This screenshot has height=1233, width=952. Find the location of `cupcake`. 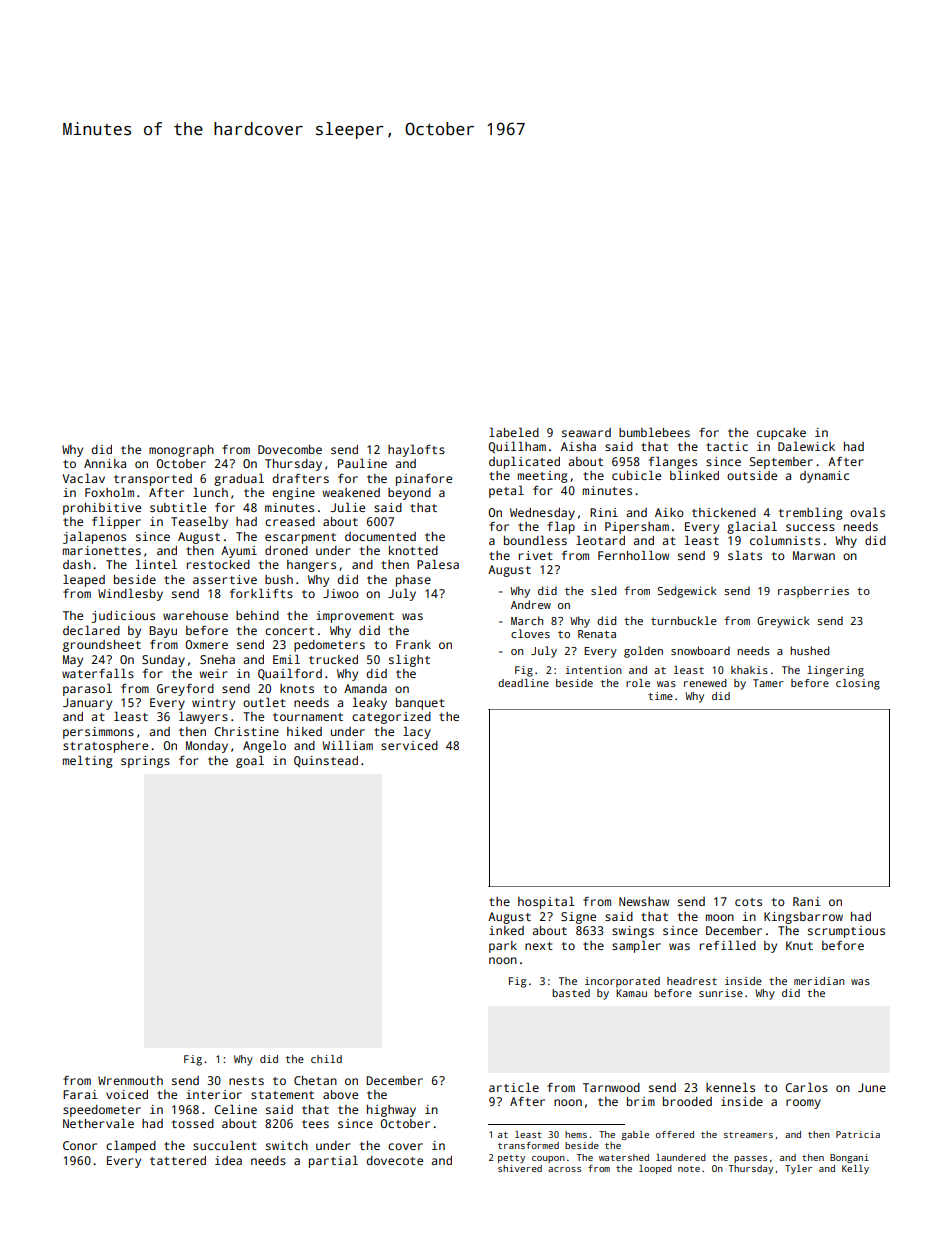

cupcake is located at coordinates (781, 434).
